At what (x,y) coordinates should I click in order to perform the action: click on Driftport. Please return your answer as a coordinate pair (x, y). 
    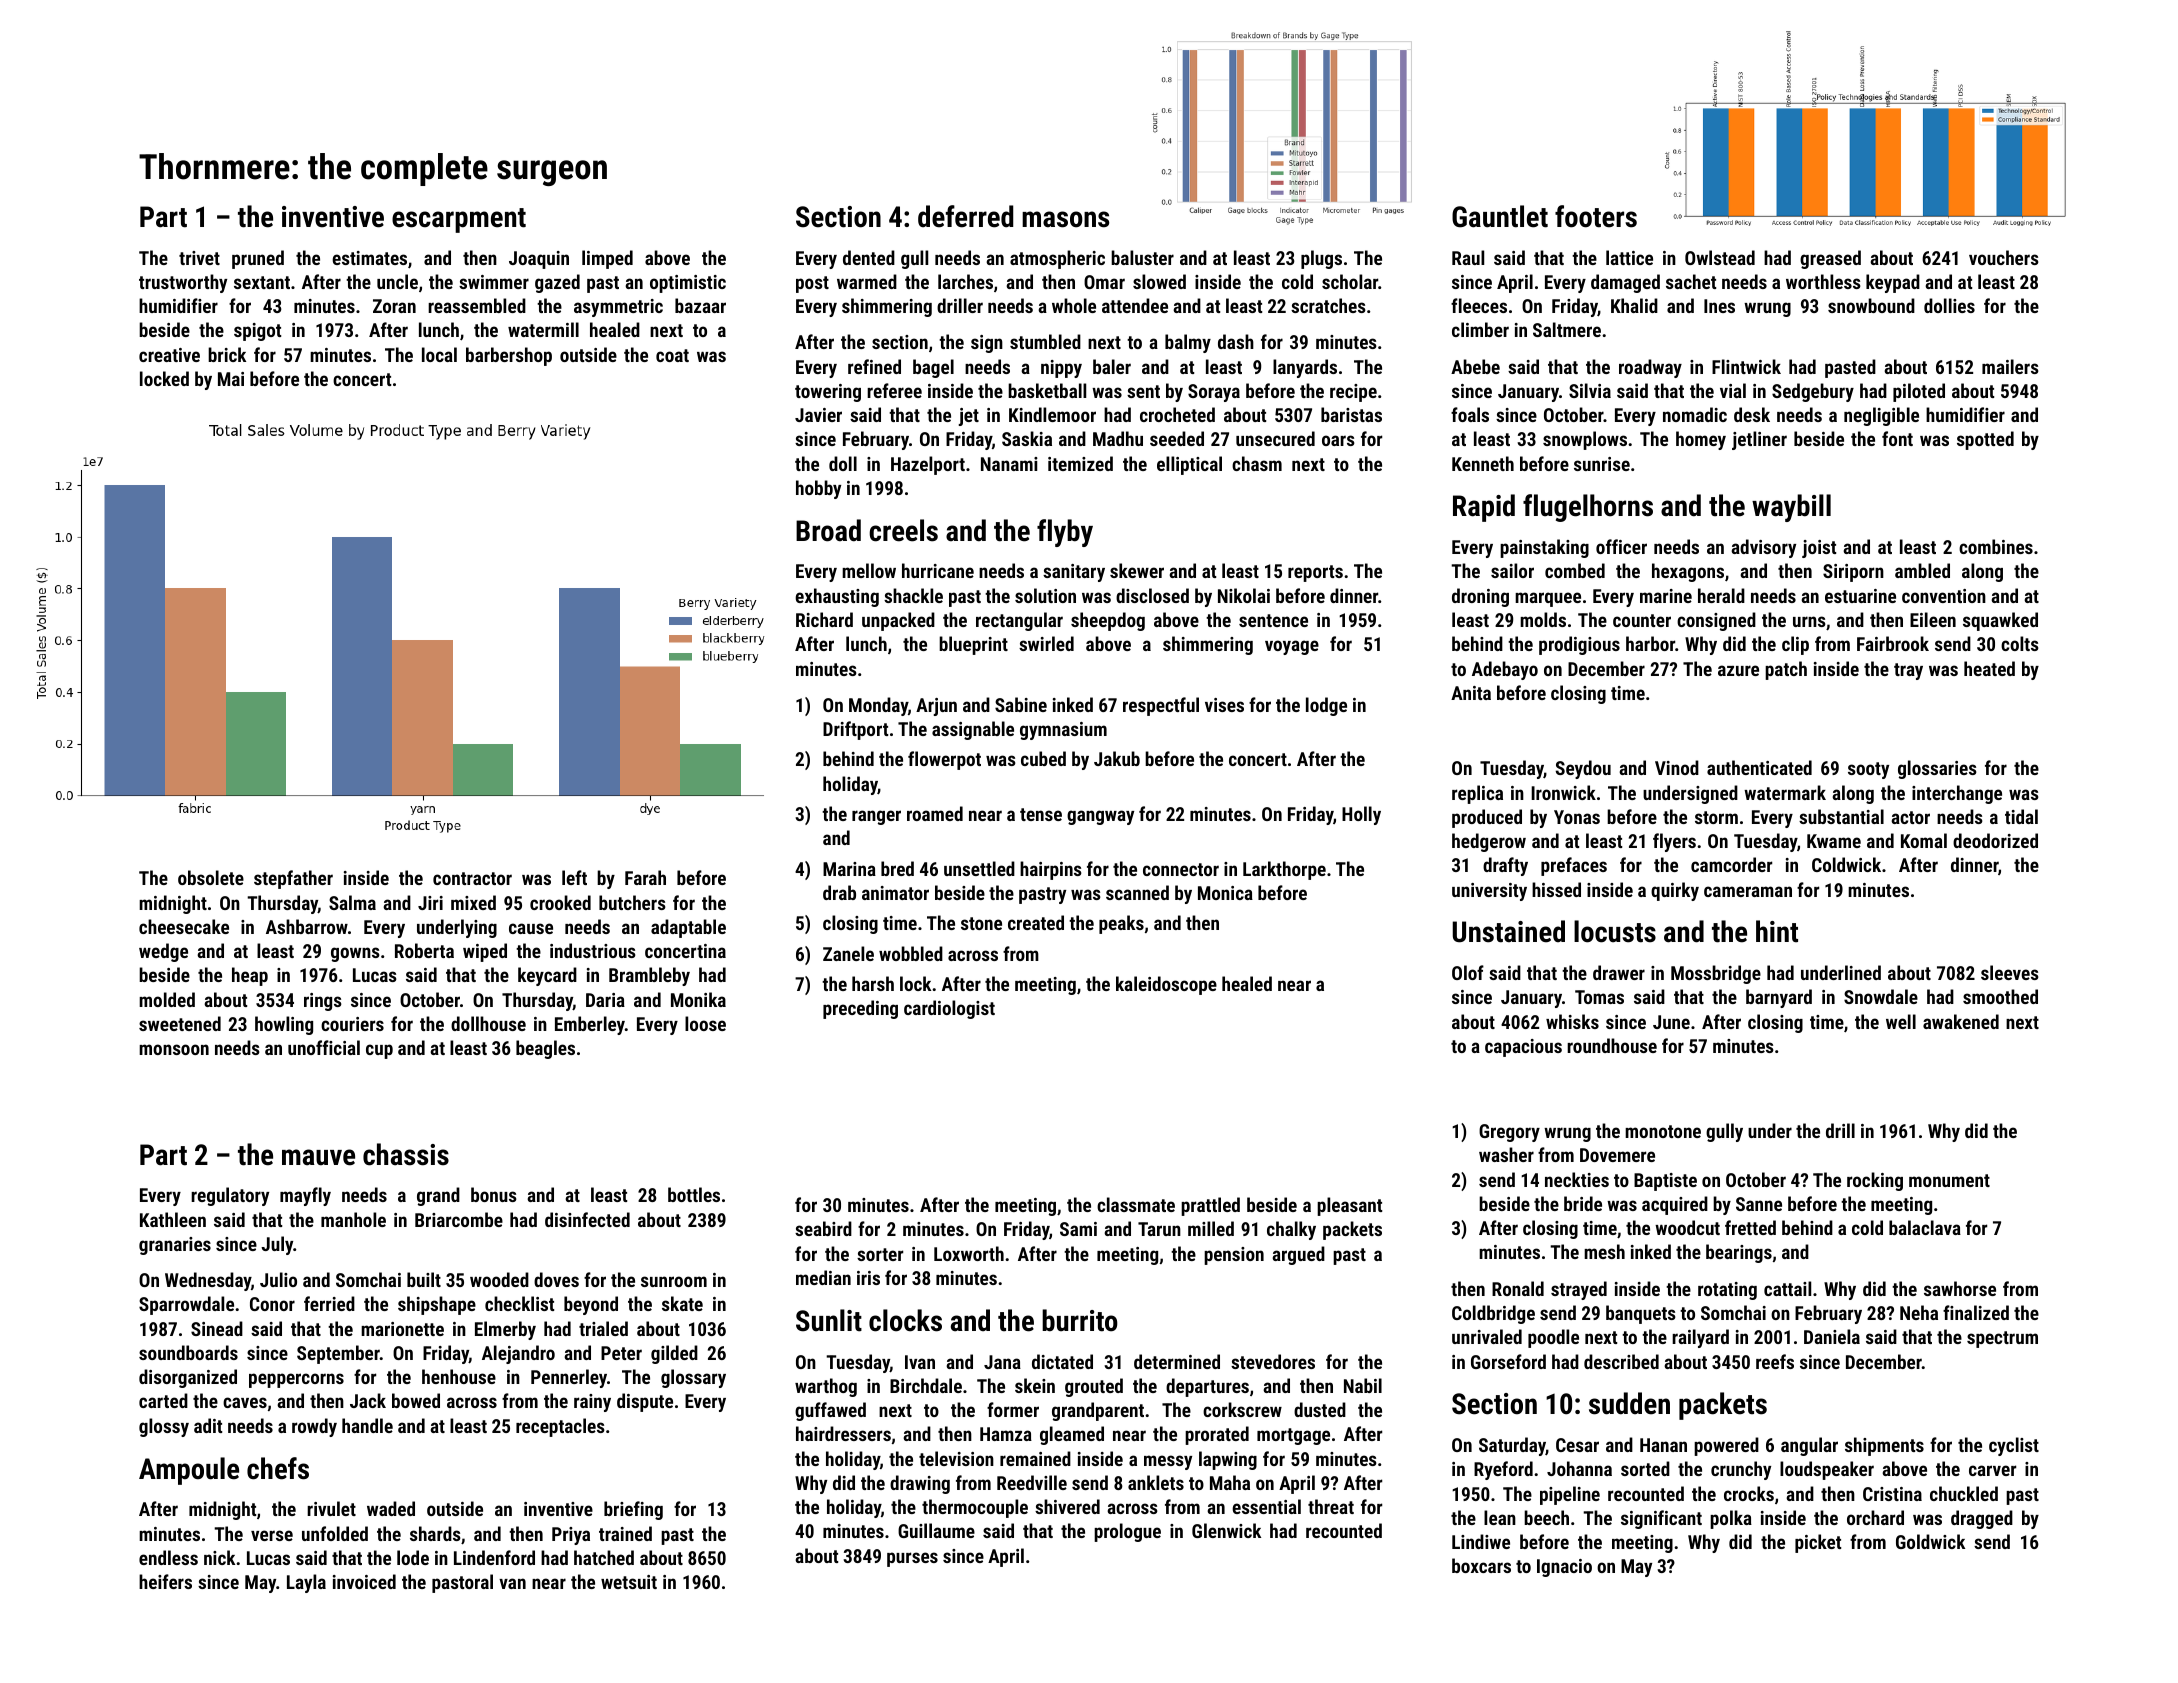
    Looking at the image, I should click on (855, 730).
